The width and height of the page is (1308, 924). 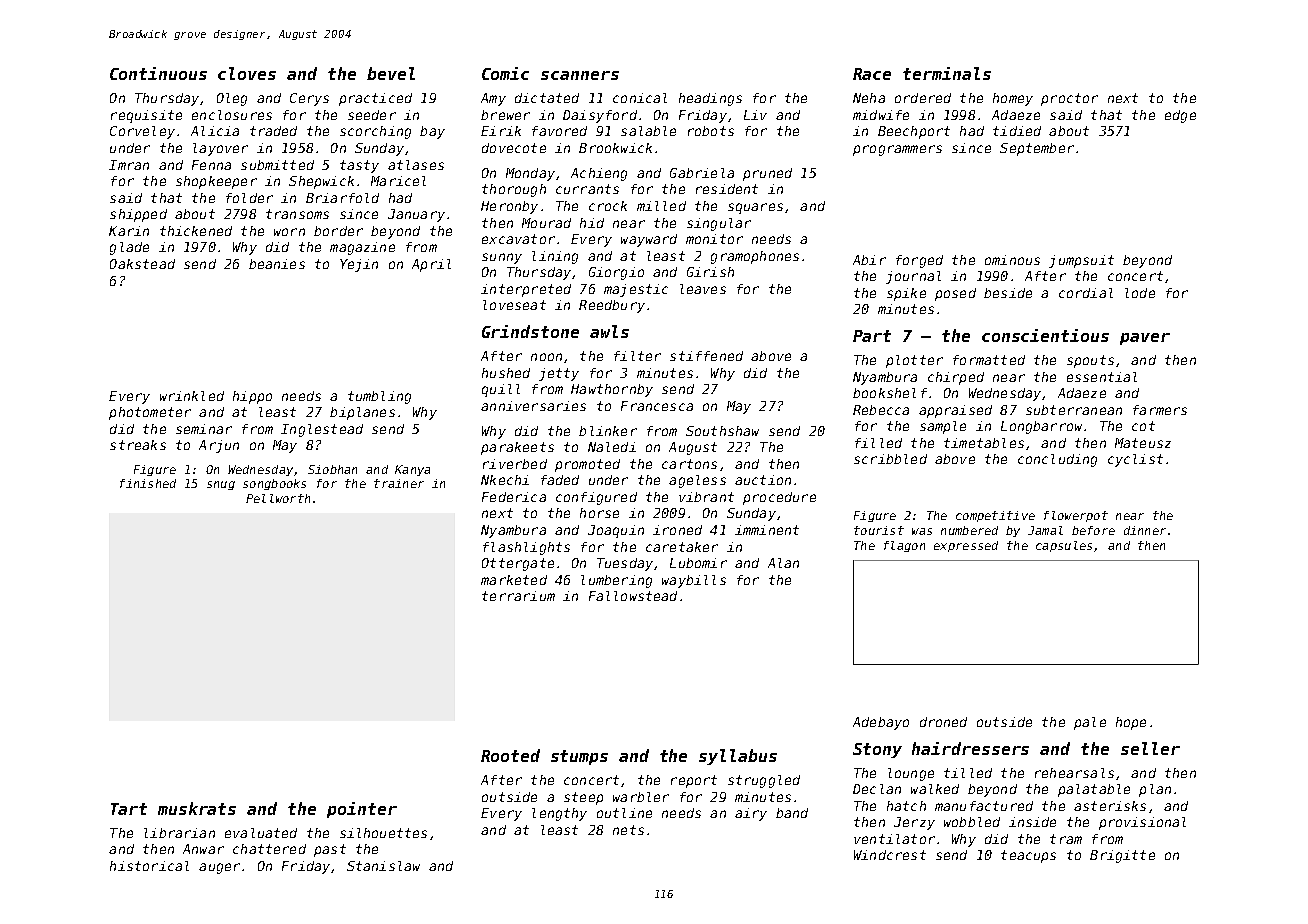 What do you see at coordinates (192, 396) in the page?
I see `wrinkled` at bounding box center [192, 396].
